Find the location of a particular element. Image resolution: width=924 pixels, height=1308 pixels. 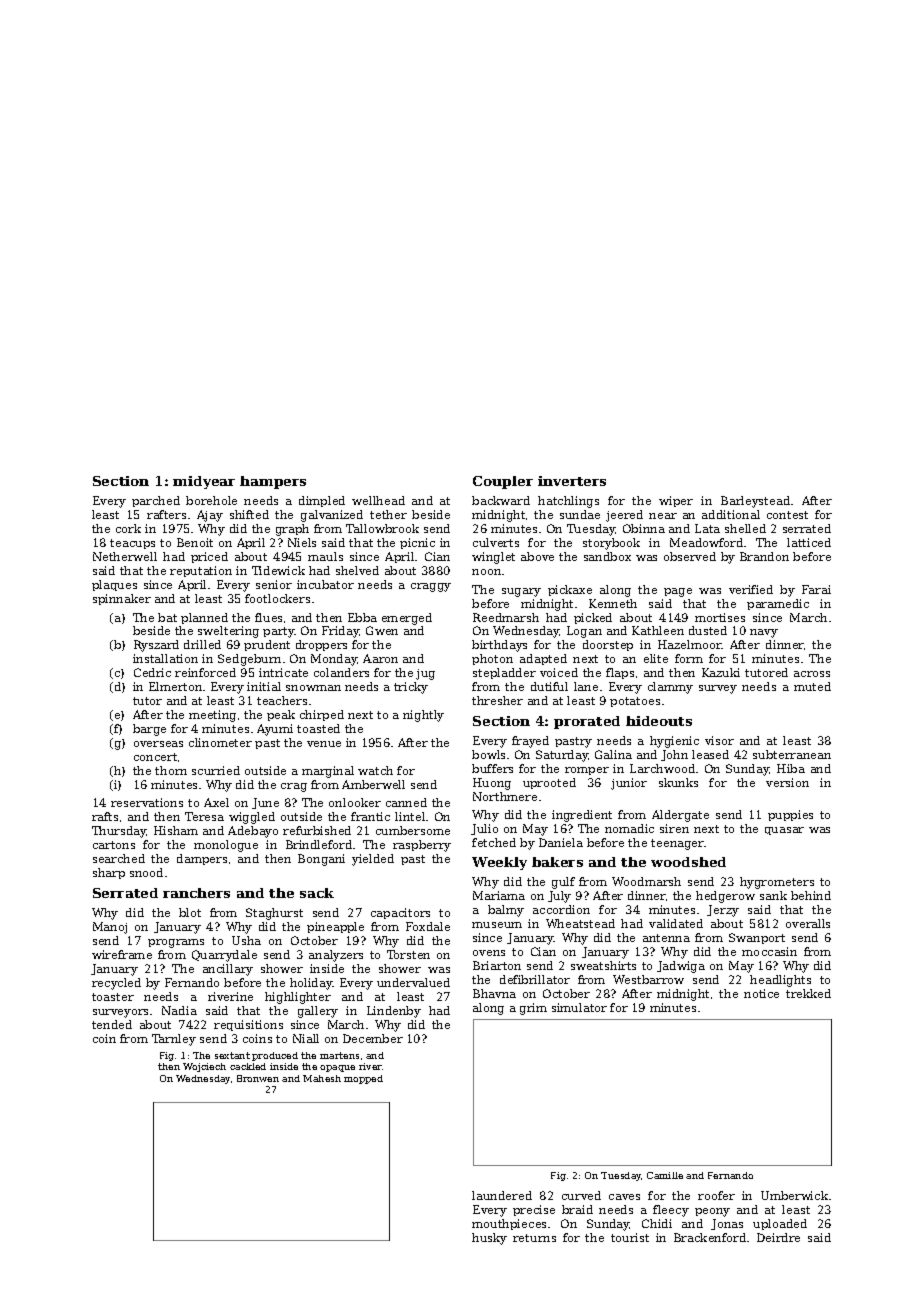

Logan is located at coordinates (584, 632).
